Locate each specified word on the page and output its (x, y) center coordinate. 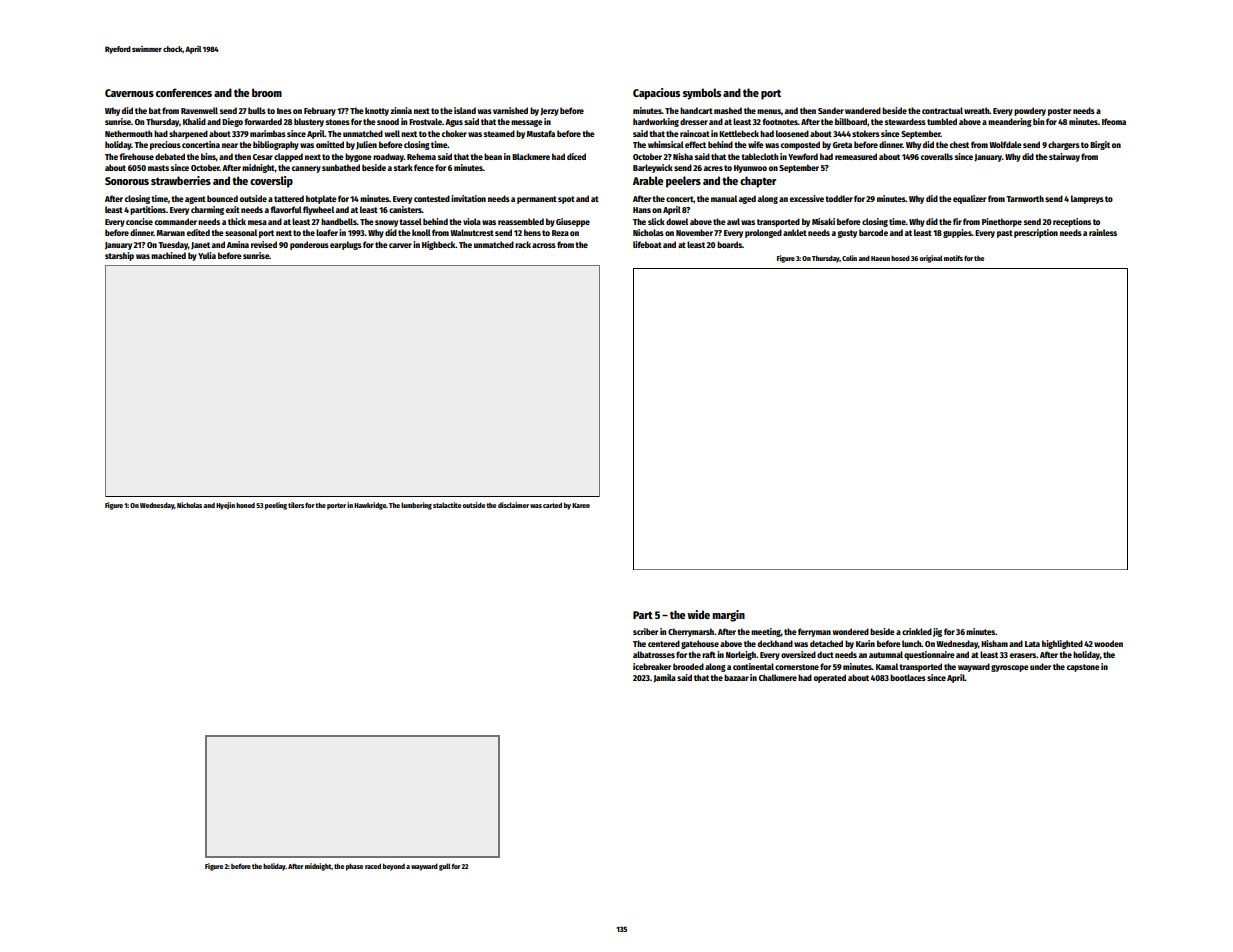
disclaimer (513, 505)
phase (354, 867)
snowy (386, 223)
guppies (957, 233)
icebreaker (652, 666)
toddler (839, 198)
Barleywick (653, 168)
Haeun (880, 258)
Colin (849, 258)
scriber (645, 631)
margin (728, 616)
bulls (257, 110)
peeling (276, 506)
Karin (865, 643)
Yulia (207, 255)
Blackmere (531, 156)
